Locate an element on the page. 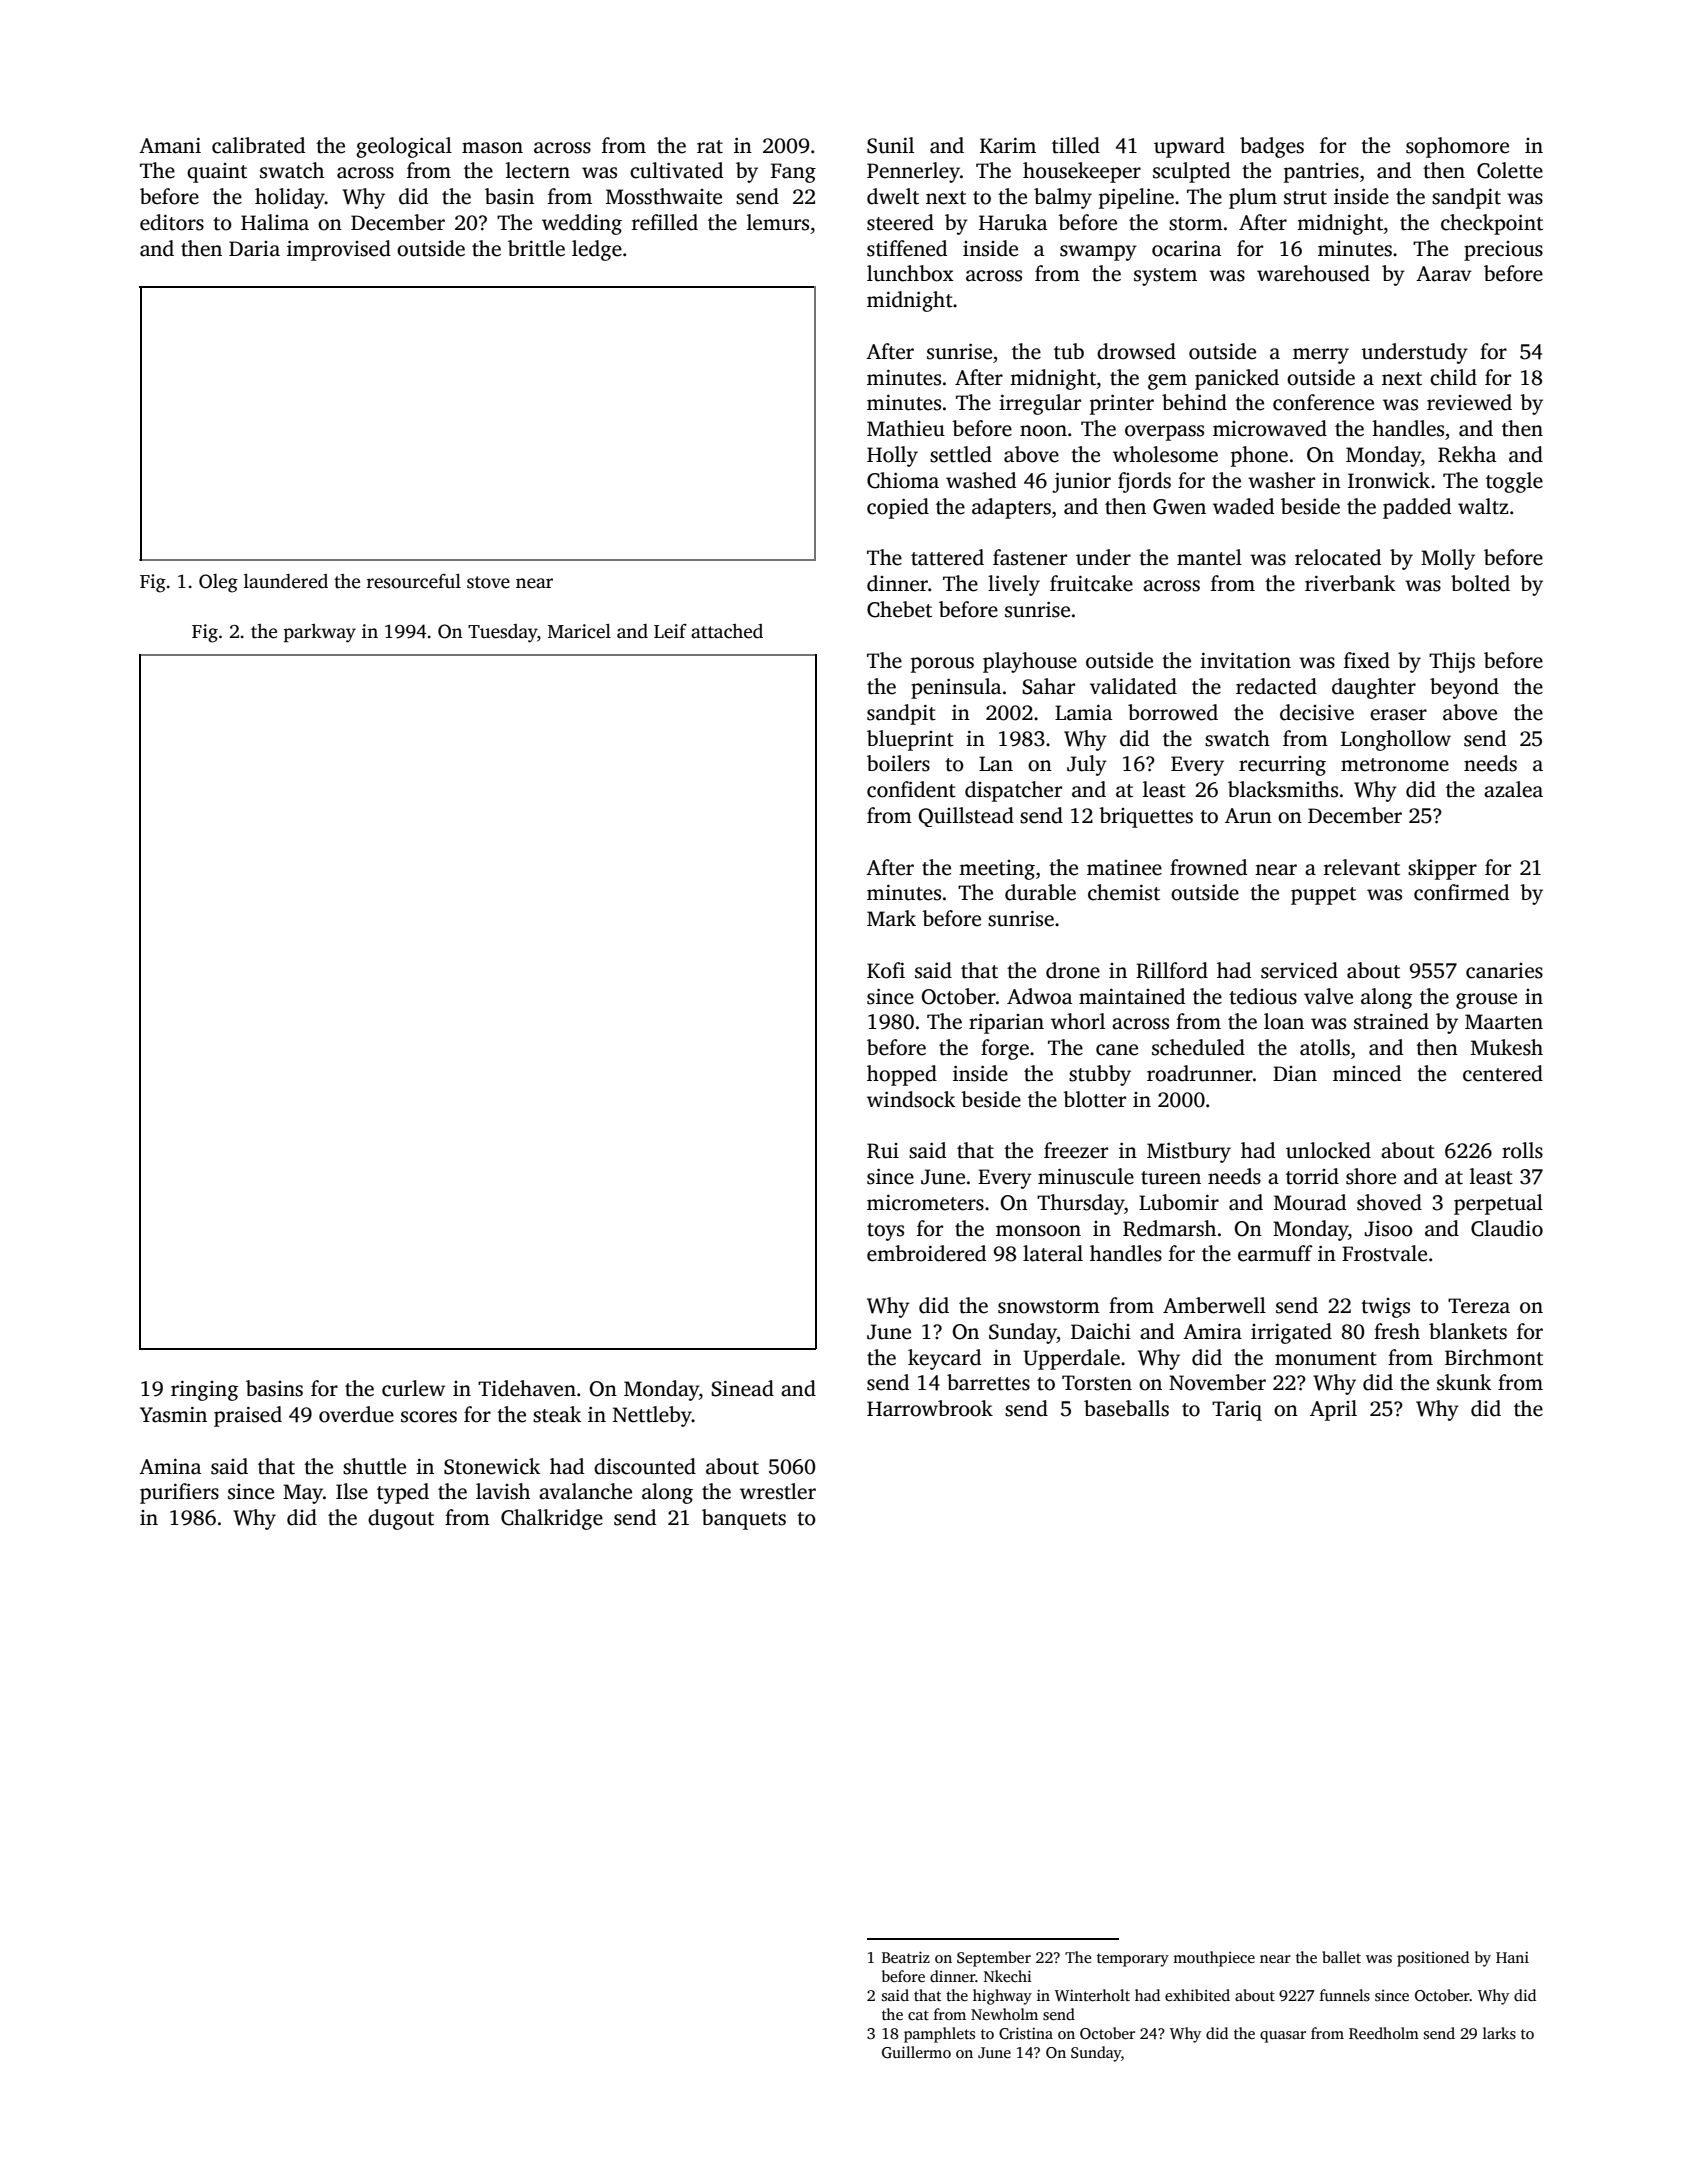  shore is located at coordinates (1371, 1176).
